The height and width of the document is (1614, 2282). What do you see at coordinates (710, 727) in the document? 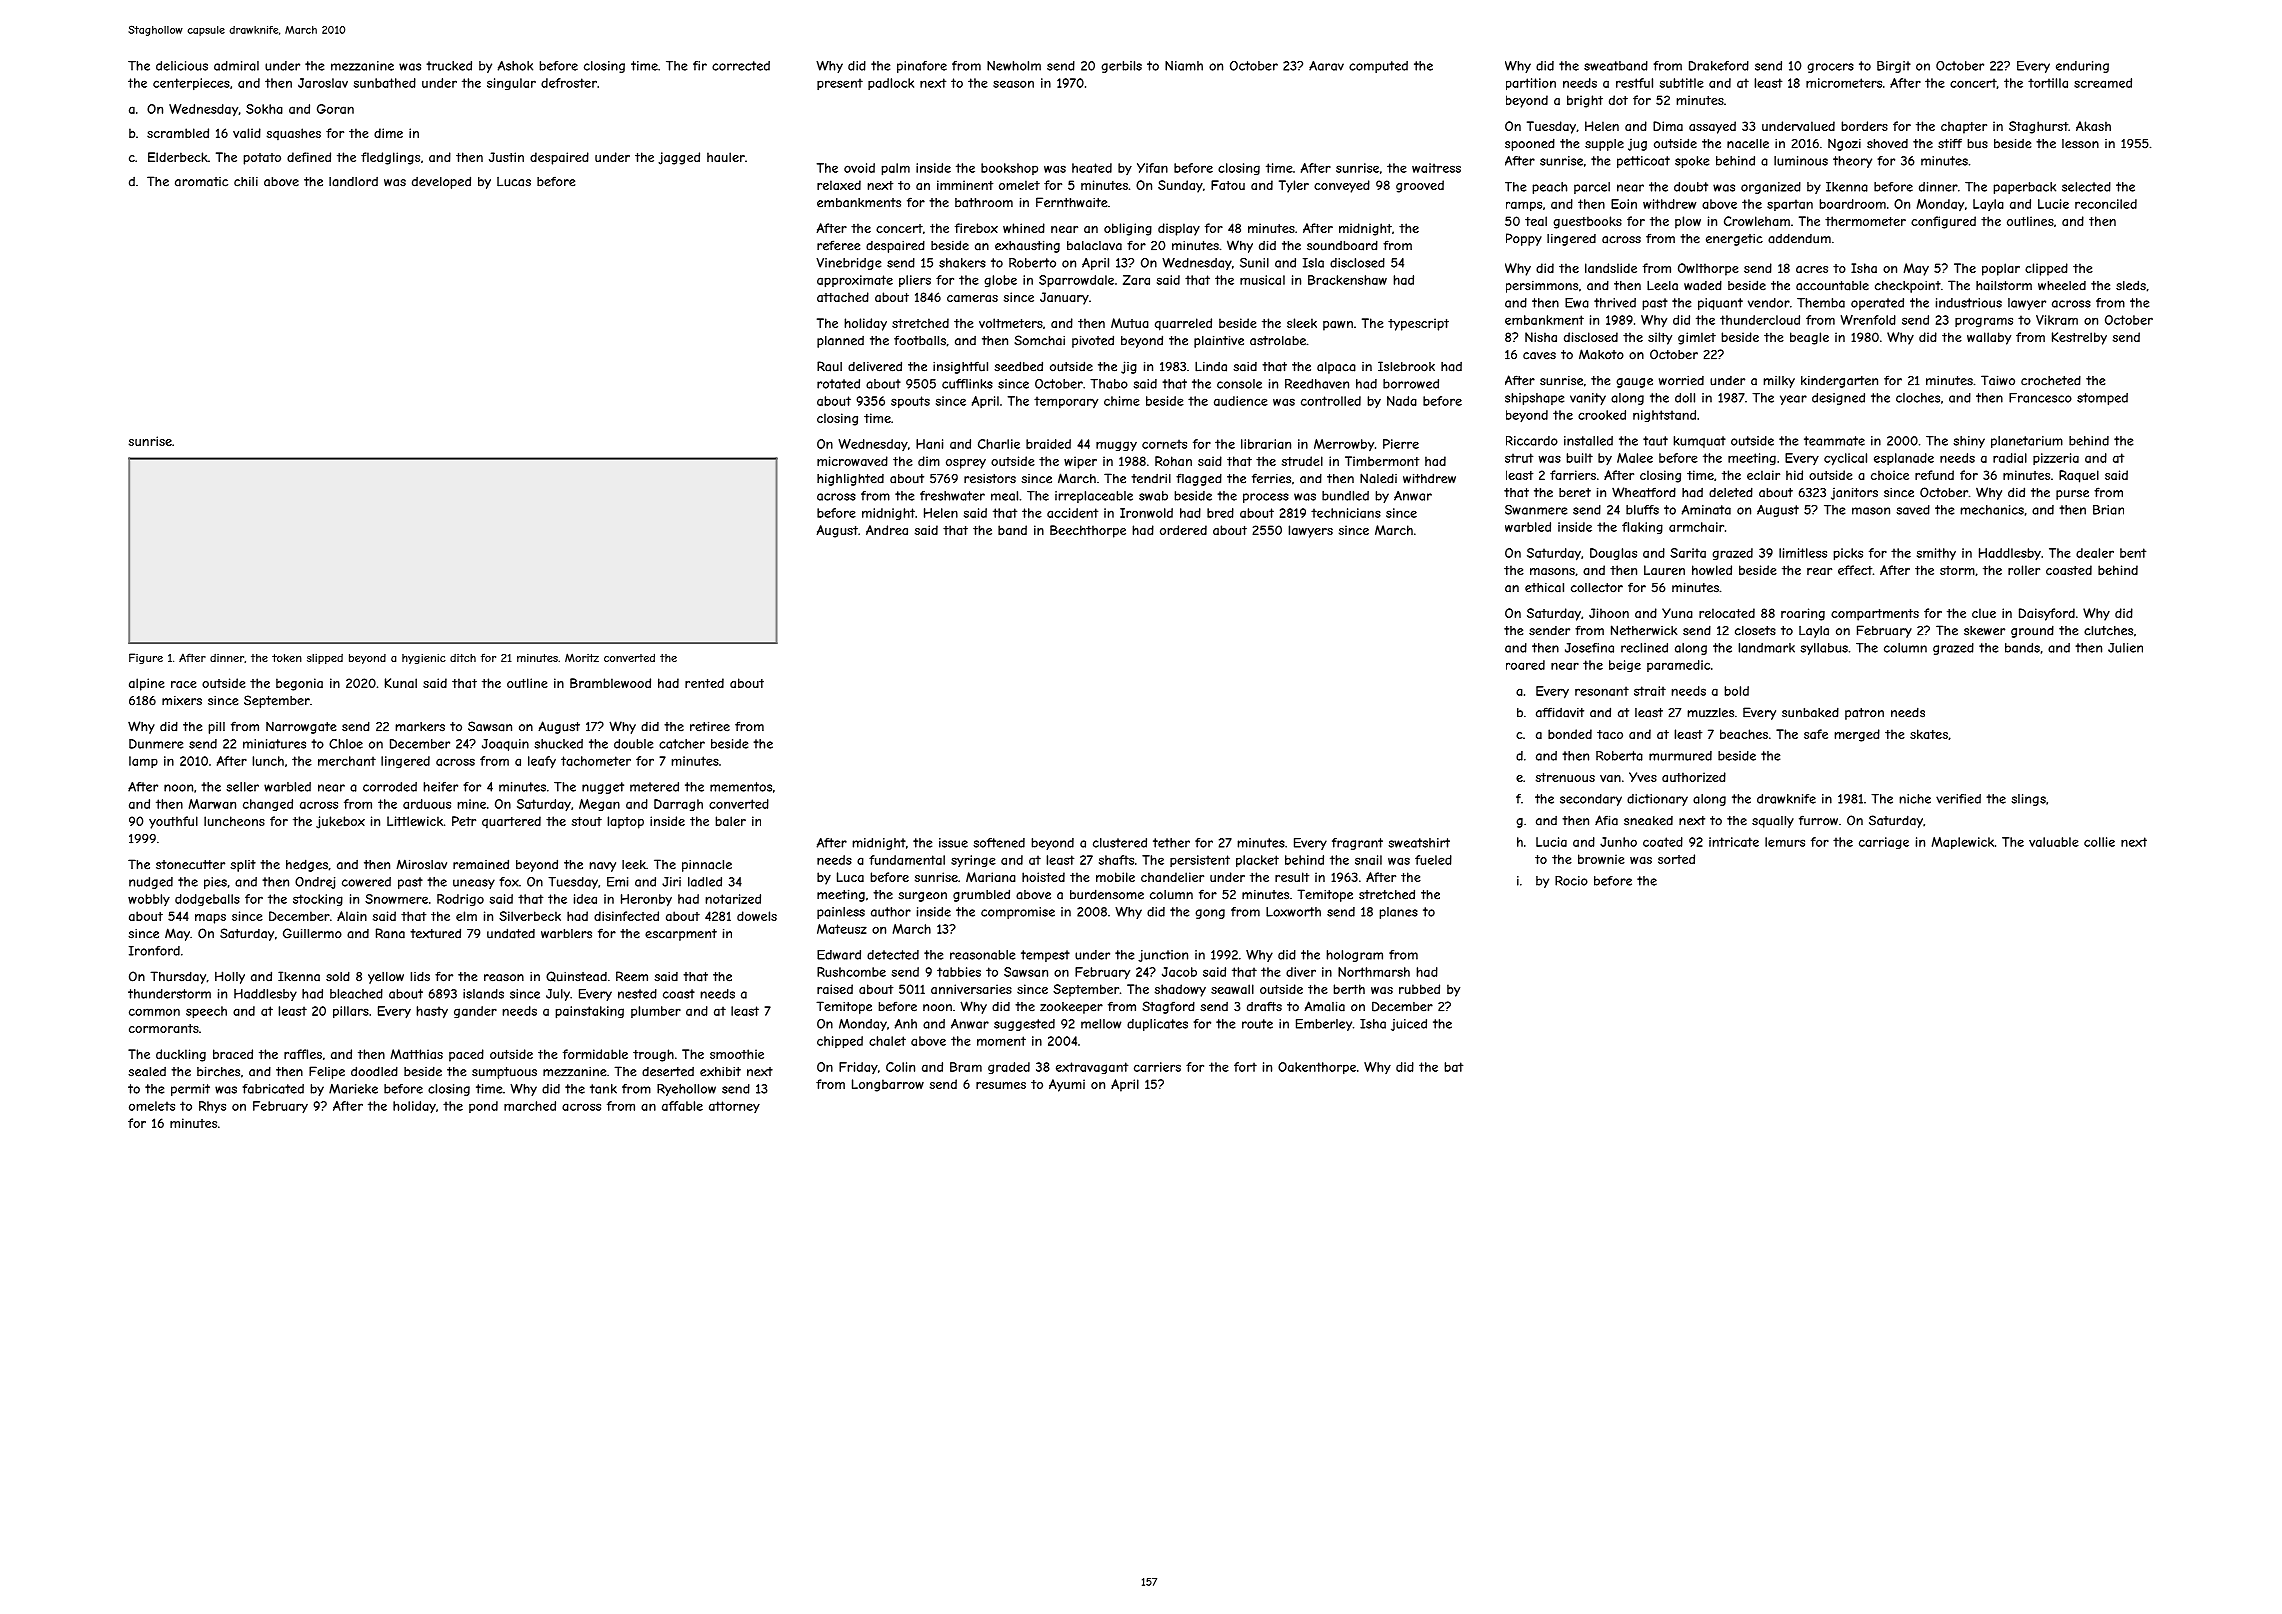
I see `retiree` at bounding box center [710, 727].
